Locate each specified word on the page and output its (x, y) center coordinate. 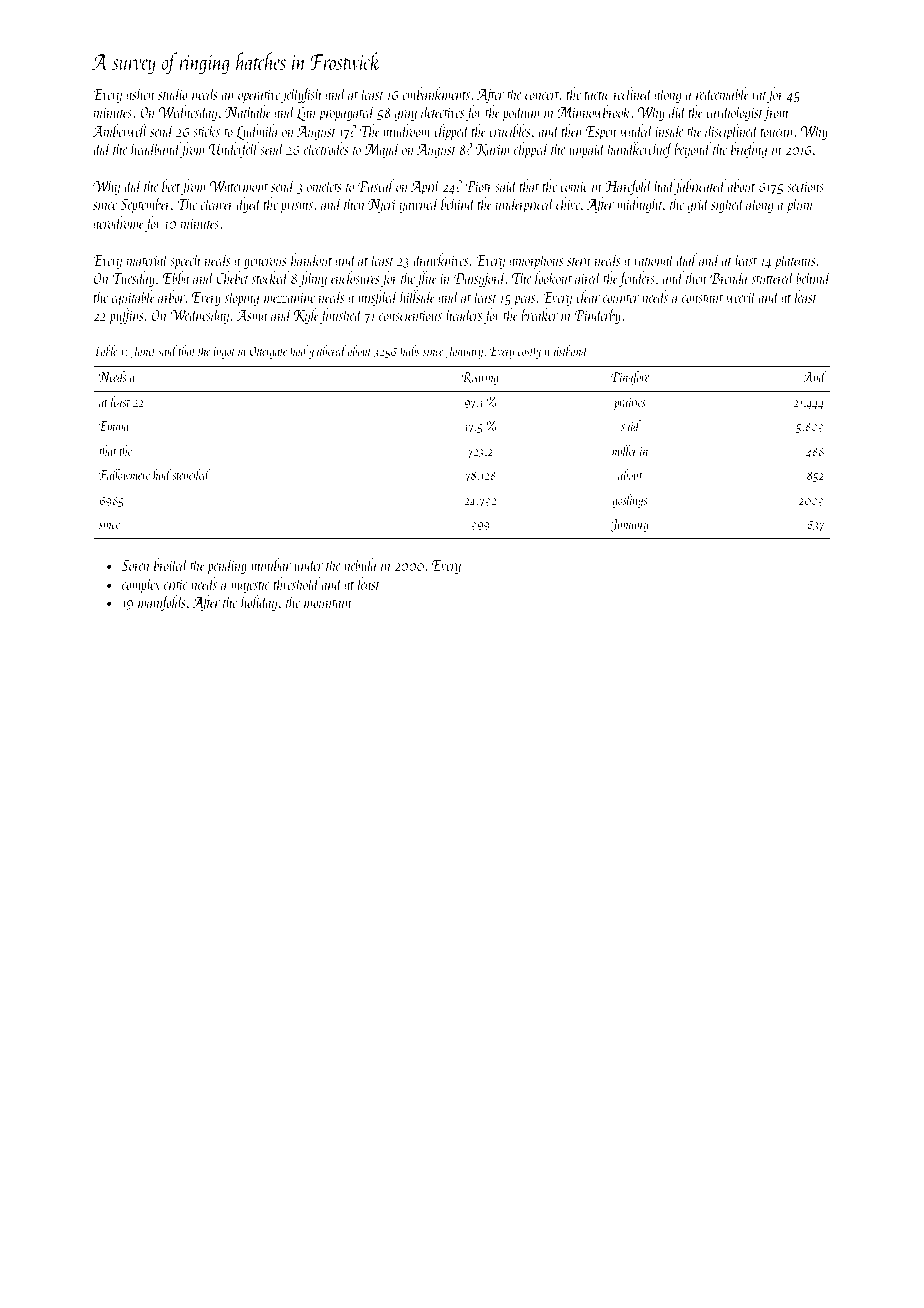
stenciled (191, 474)
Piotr (479, 186)
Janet (143, 352)
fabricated (700, 187)
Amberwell (120, 130)
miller (624, 450)
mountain (328, 603)
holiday (259, 603)
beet (171, 185)
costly (529, 352)
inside (669, 130)
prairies (630, 404)
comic (574, 186)
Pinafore (630, 378)
